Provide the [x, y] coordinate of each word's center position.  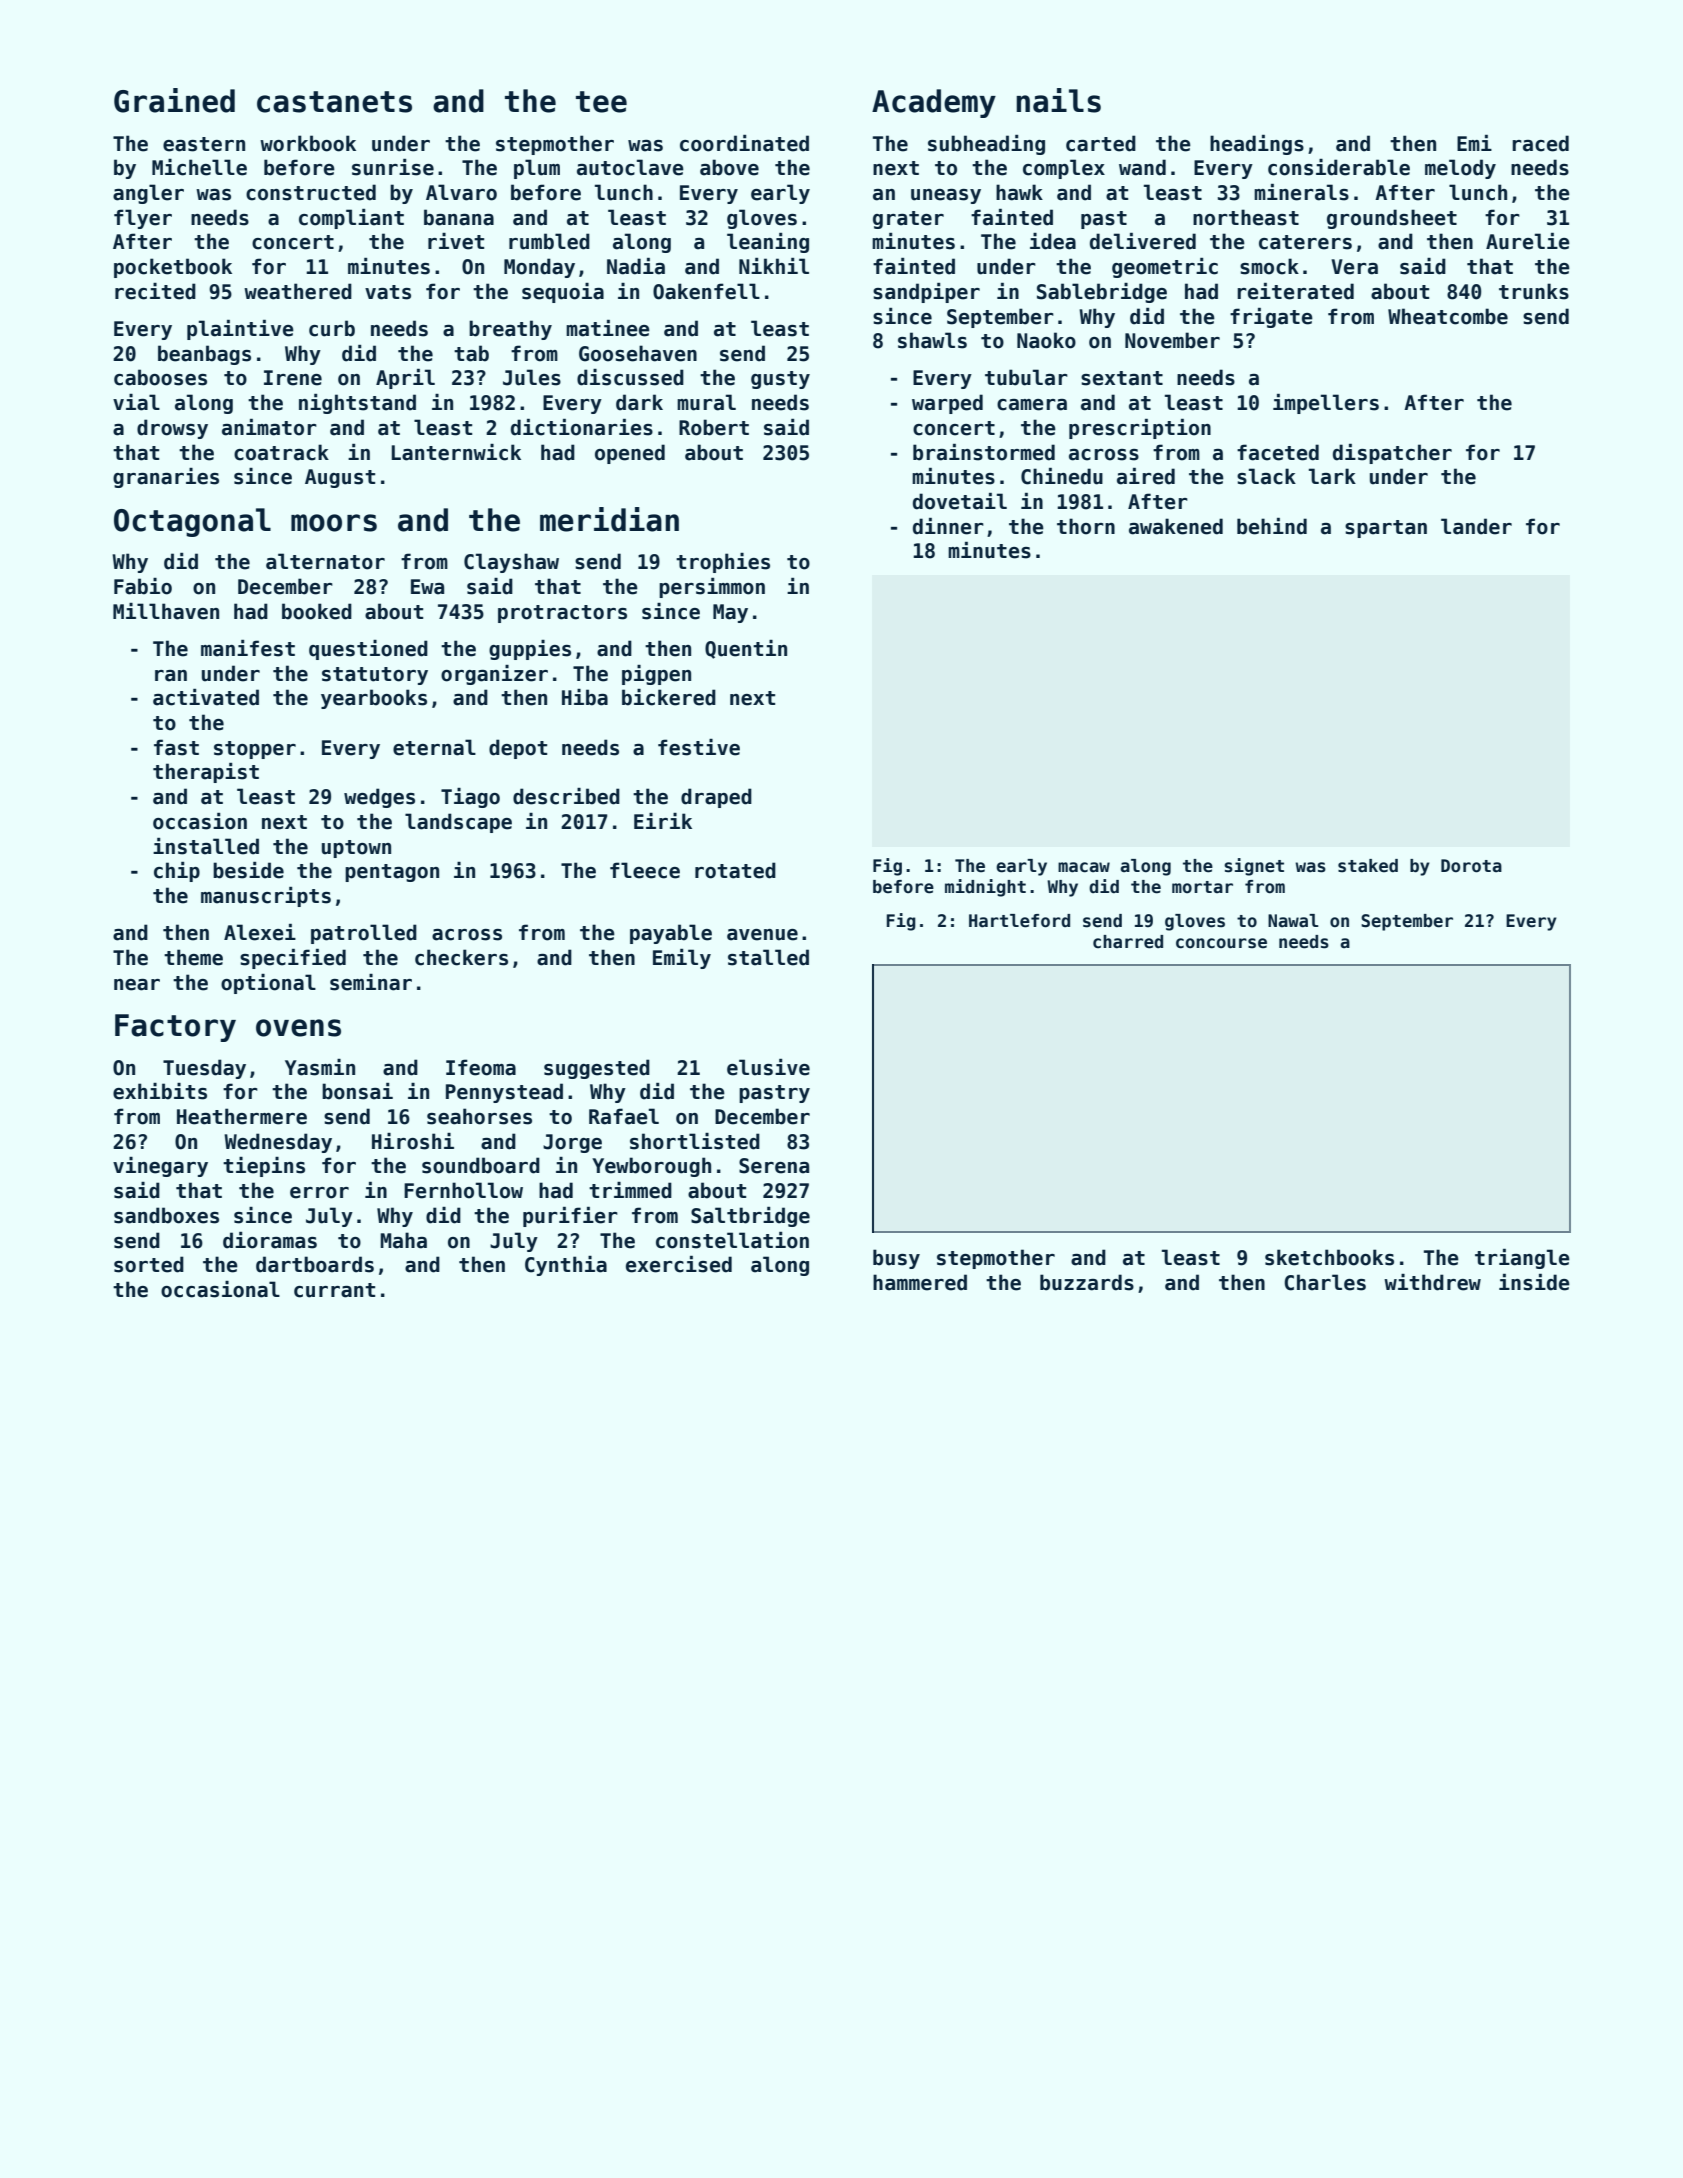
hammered [920, 1282]
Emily [682, 959]
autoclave [630, 167]
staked [1368, 866]
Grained [174, 100]
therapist [206, 773]
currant [334, 1290]
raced [1540, 143]
